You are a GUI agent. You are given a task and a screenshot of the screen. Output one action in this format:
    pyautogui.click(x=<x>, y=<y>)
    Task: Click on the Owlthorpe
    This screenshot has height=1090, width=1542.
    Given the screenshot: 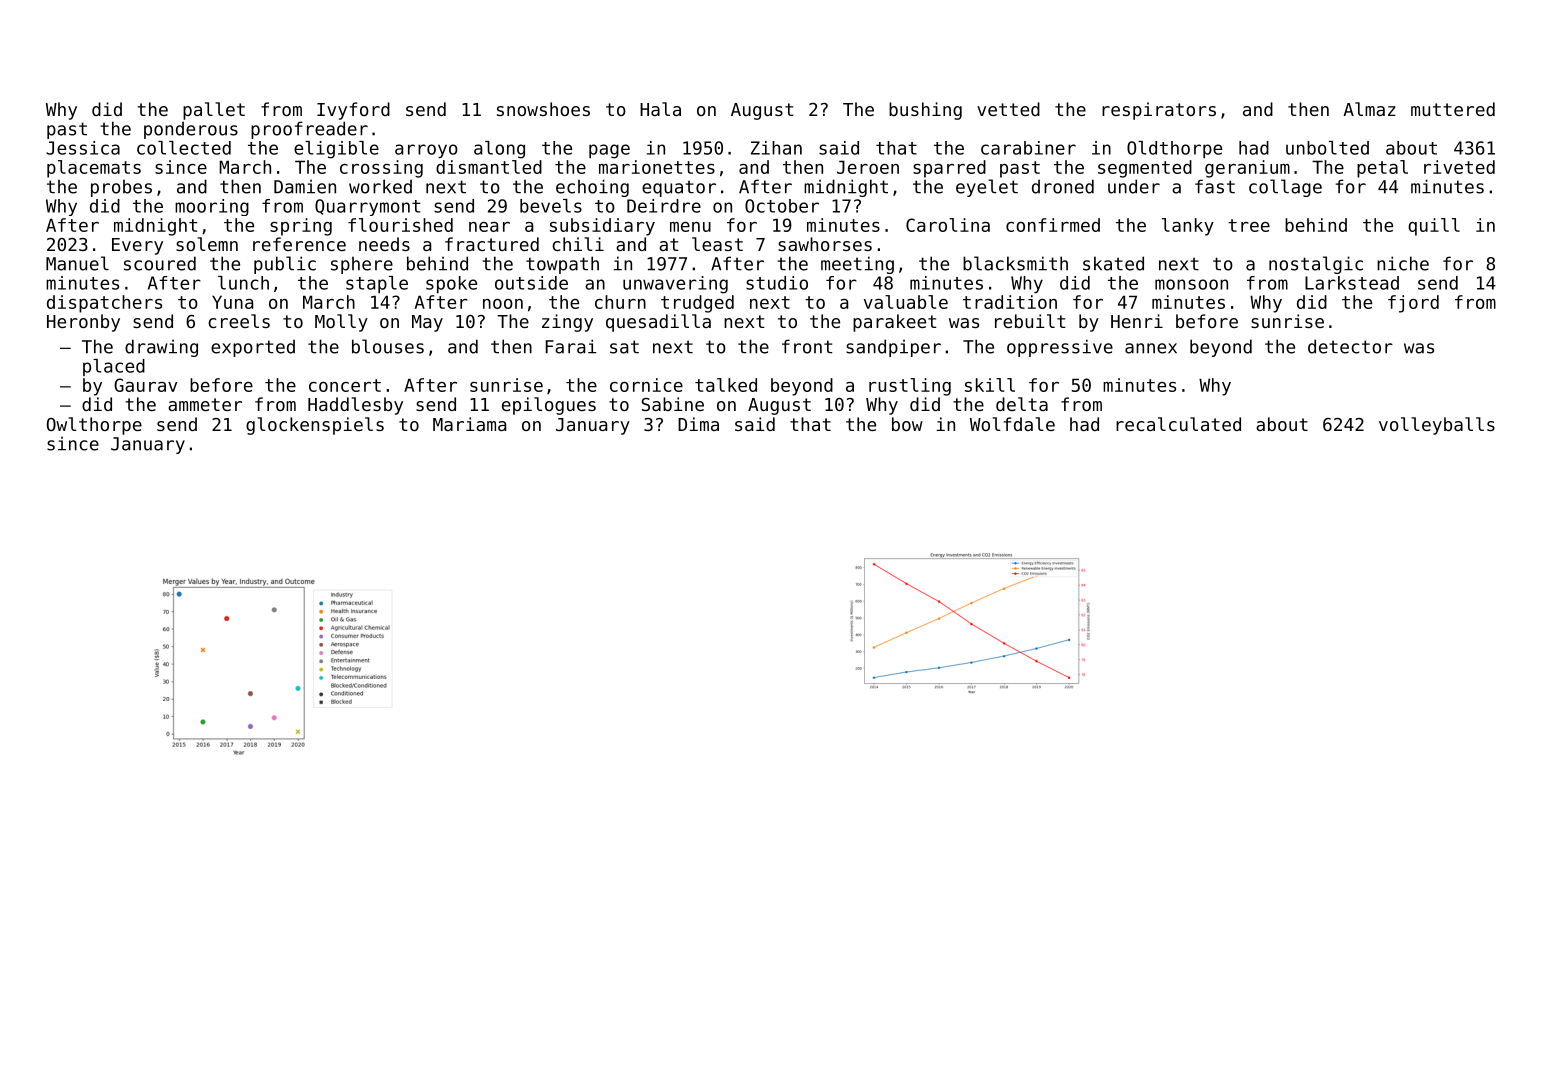 What is the action you would take?
    pyautogui.click(x=94, y=426)
